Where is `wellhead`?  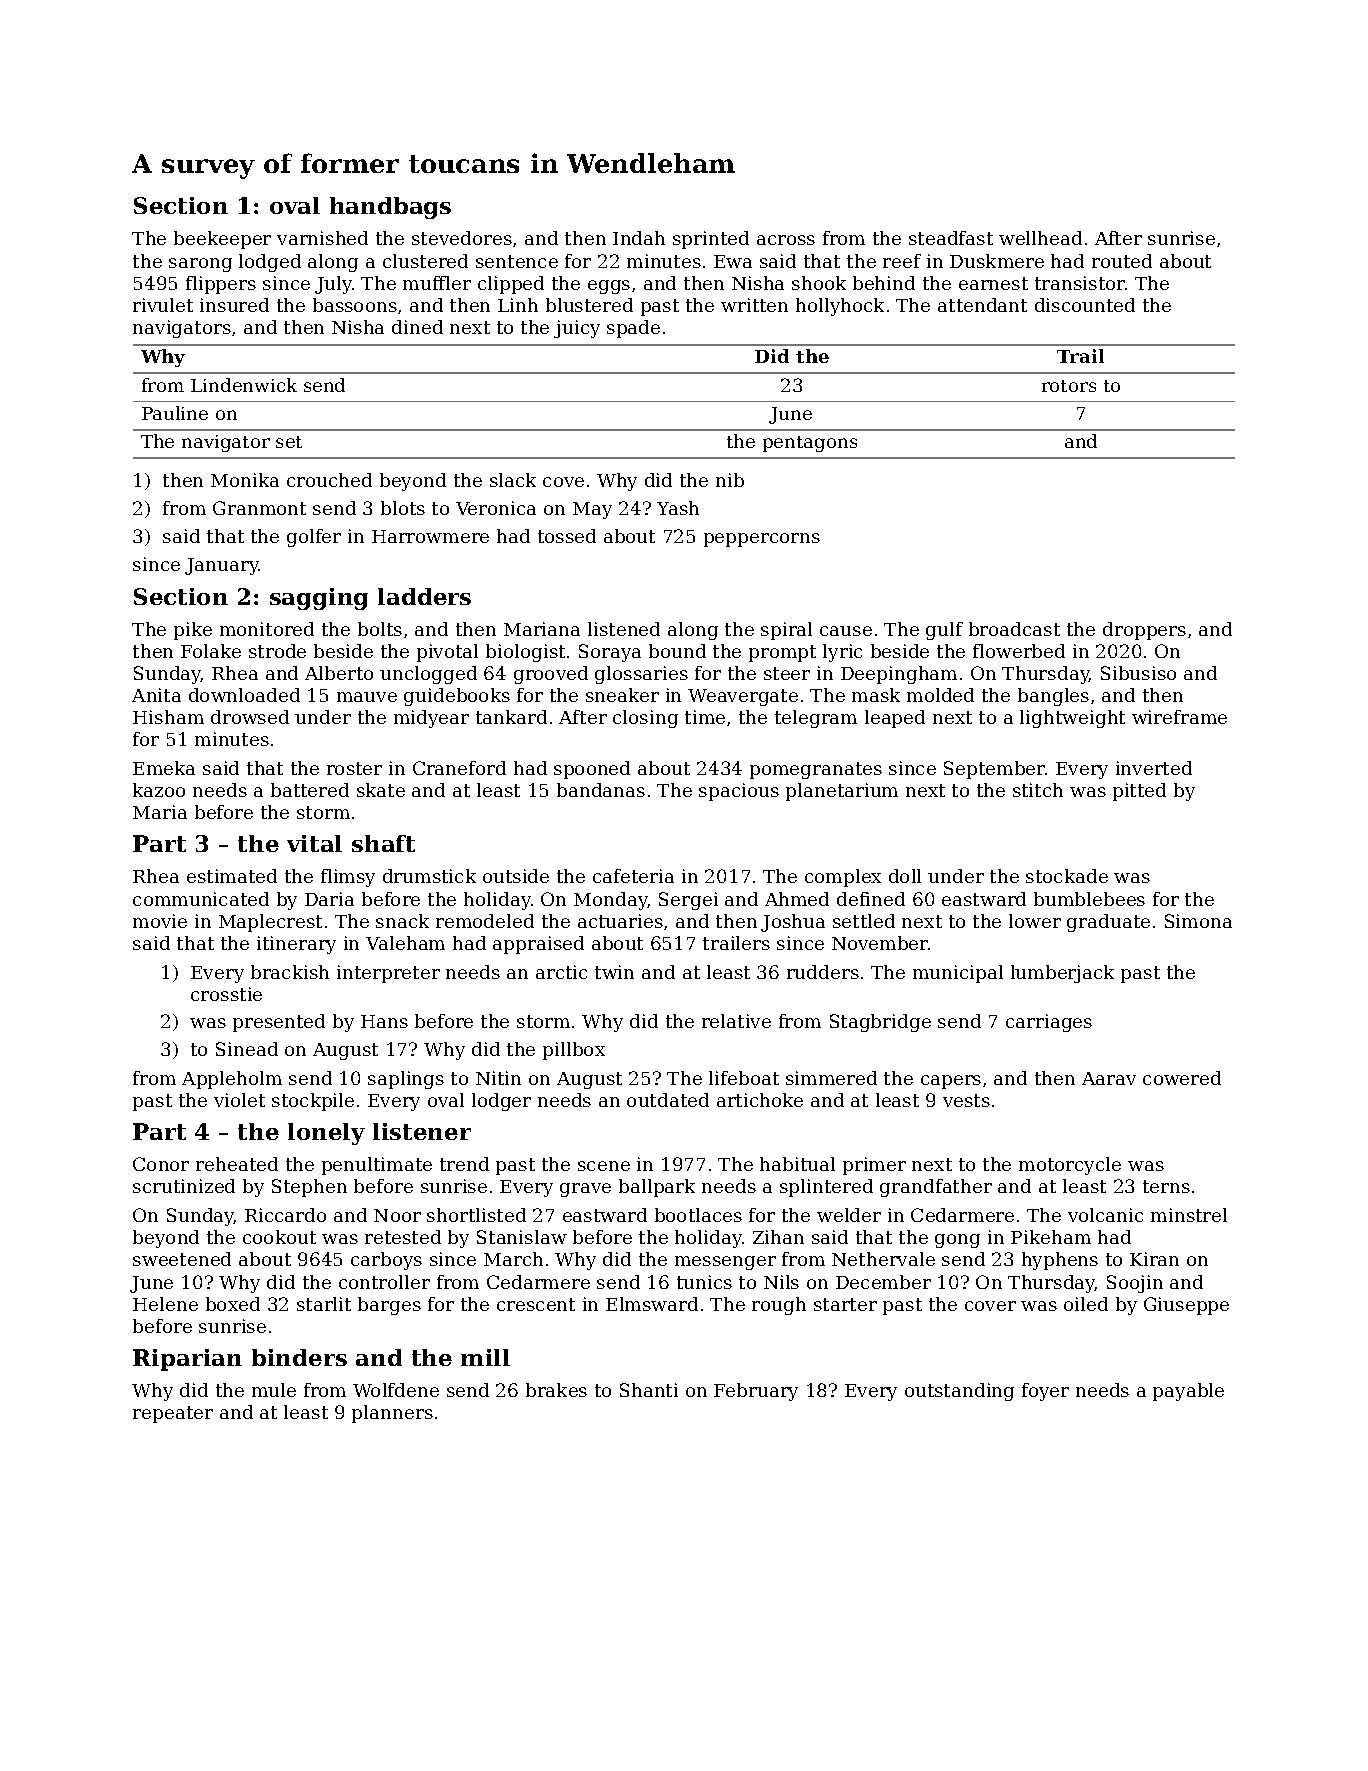
wellhead is located at coordinates (1040, 238).
